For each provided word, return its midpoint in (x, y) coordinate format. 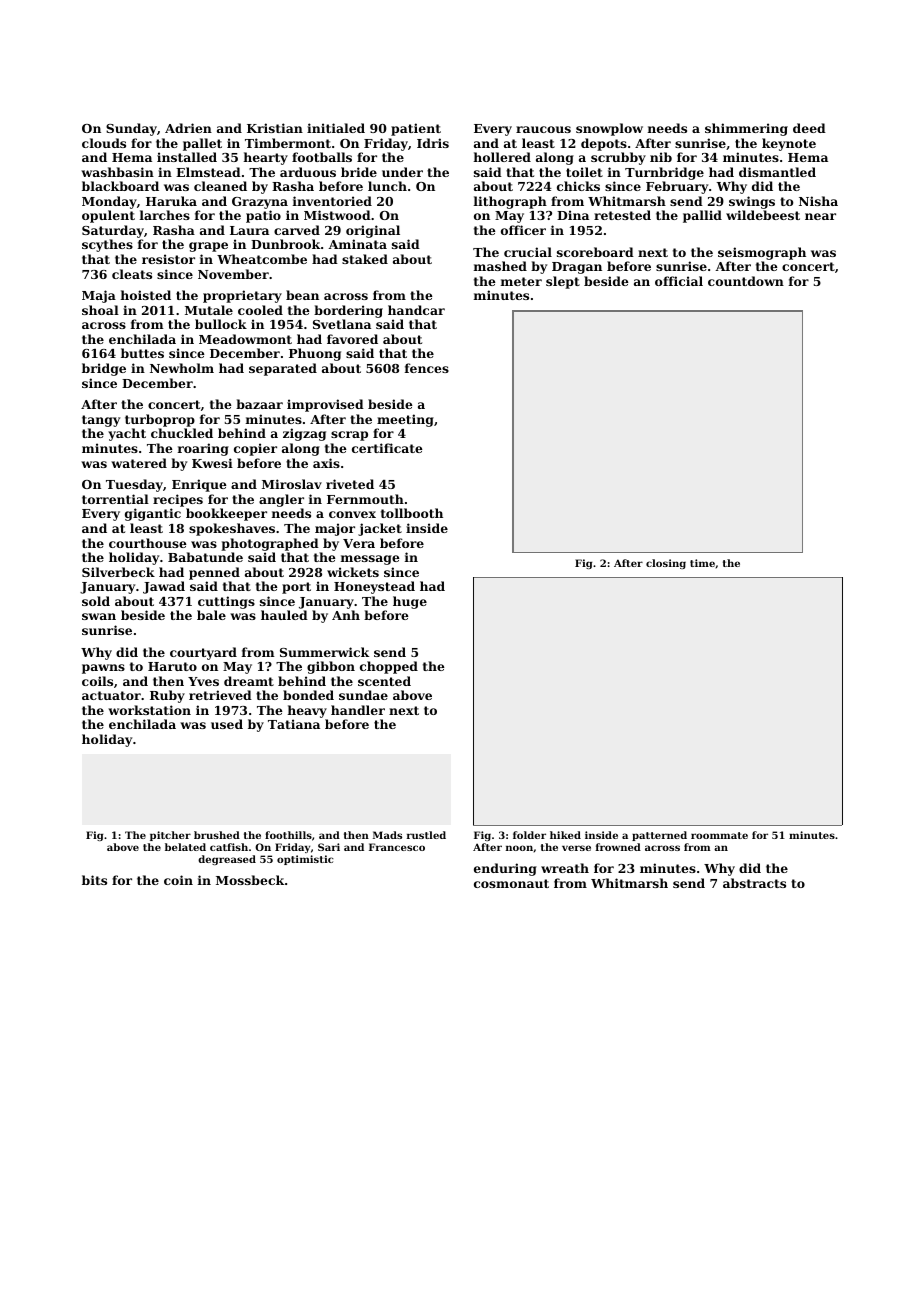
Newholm (182, 368)
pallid (702, 216)
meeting (405, 420)
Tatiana (294, 724)
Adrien (188, 128)
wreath (565, 868)
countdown (746, 281)
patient (416, 129)
